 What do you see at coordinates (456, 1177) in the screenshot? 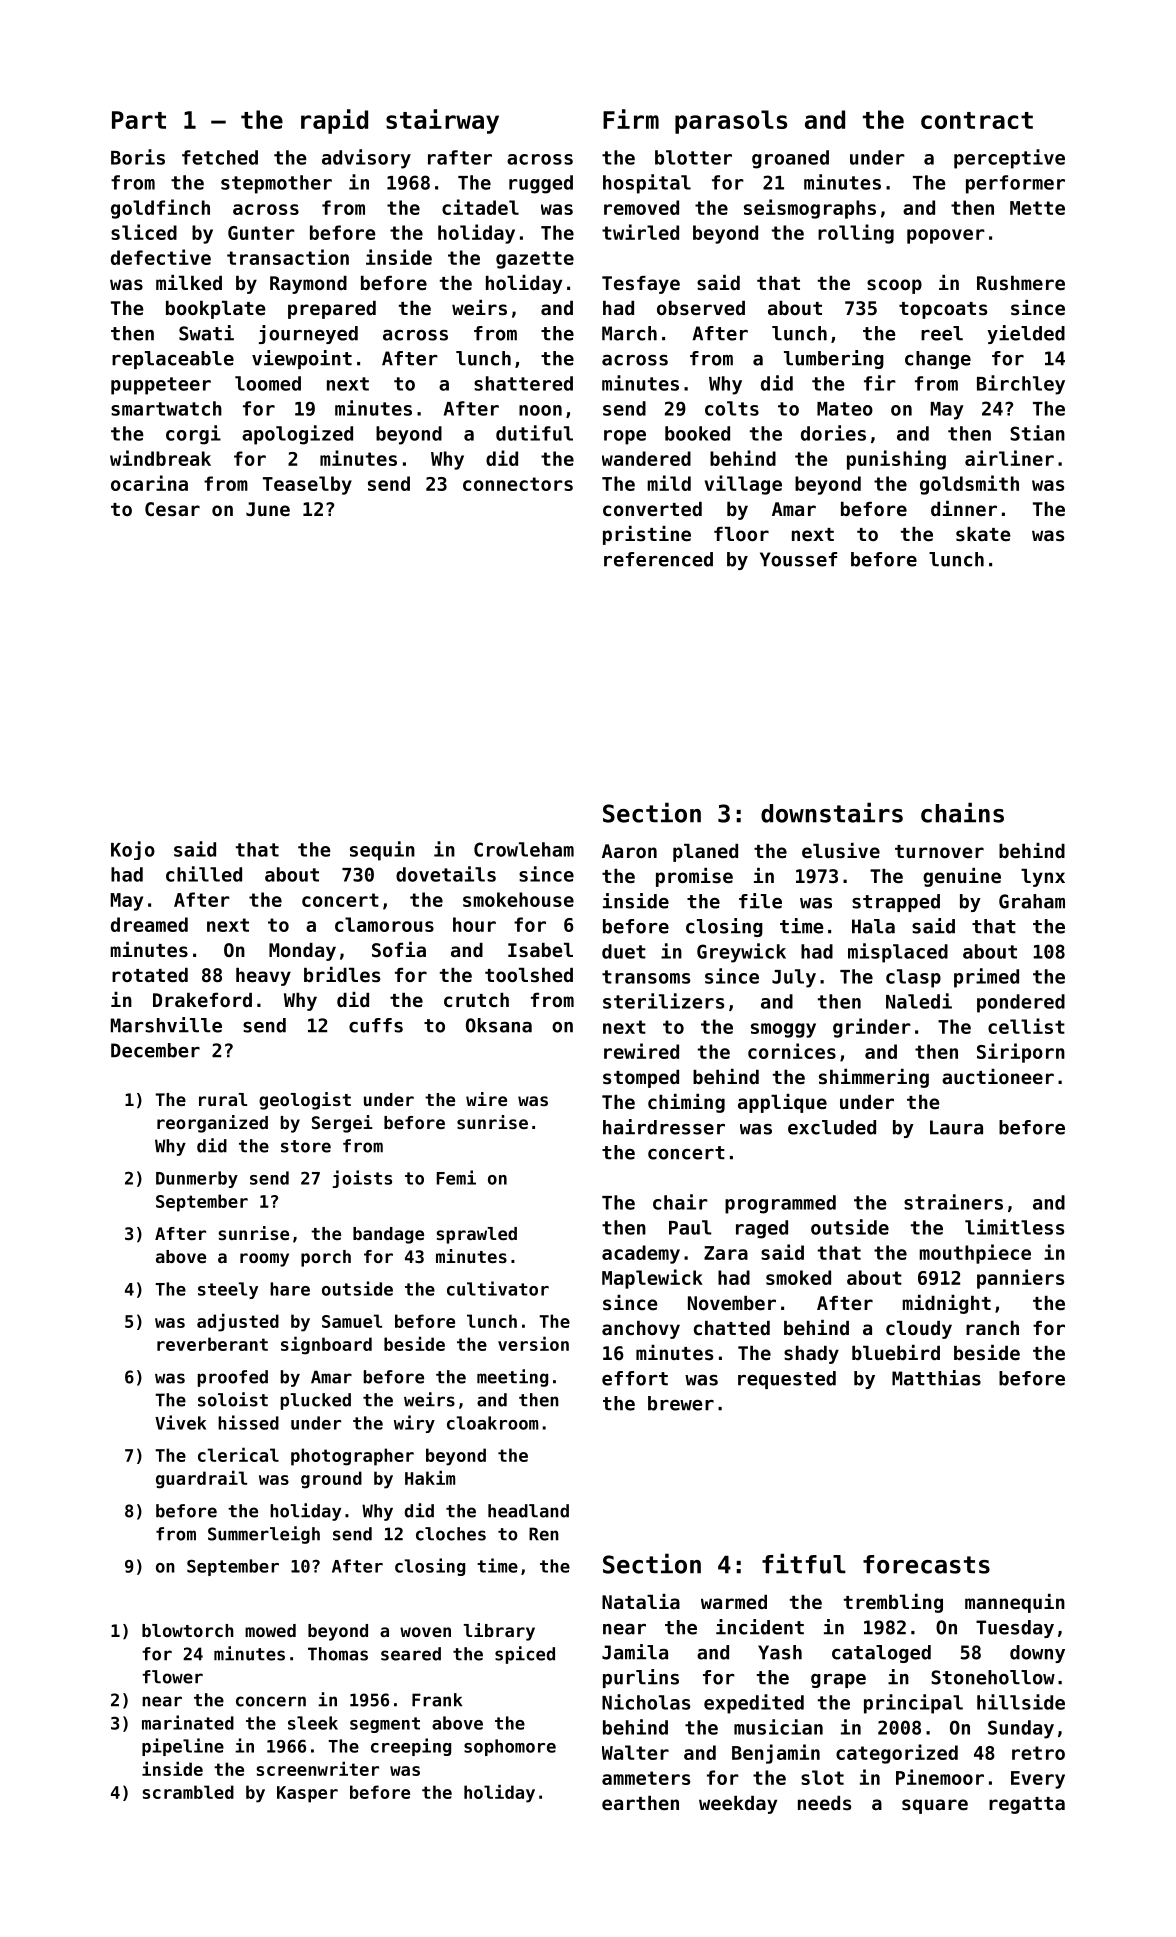
I see `Femi` at bounding box center [456, 1177].
